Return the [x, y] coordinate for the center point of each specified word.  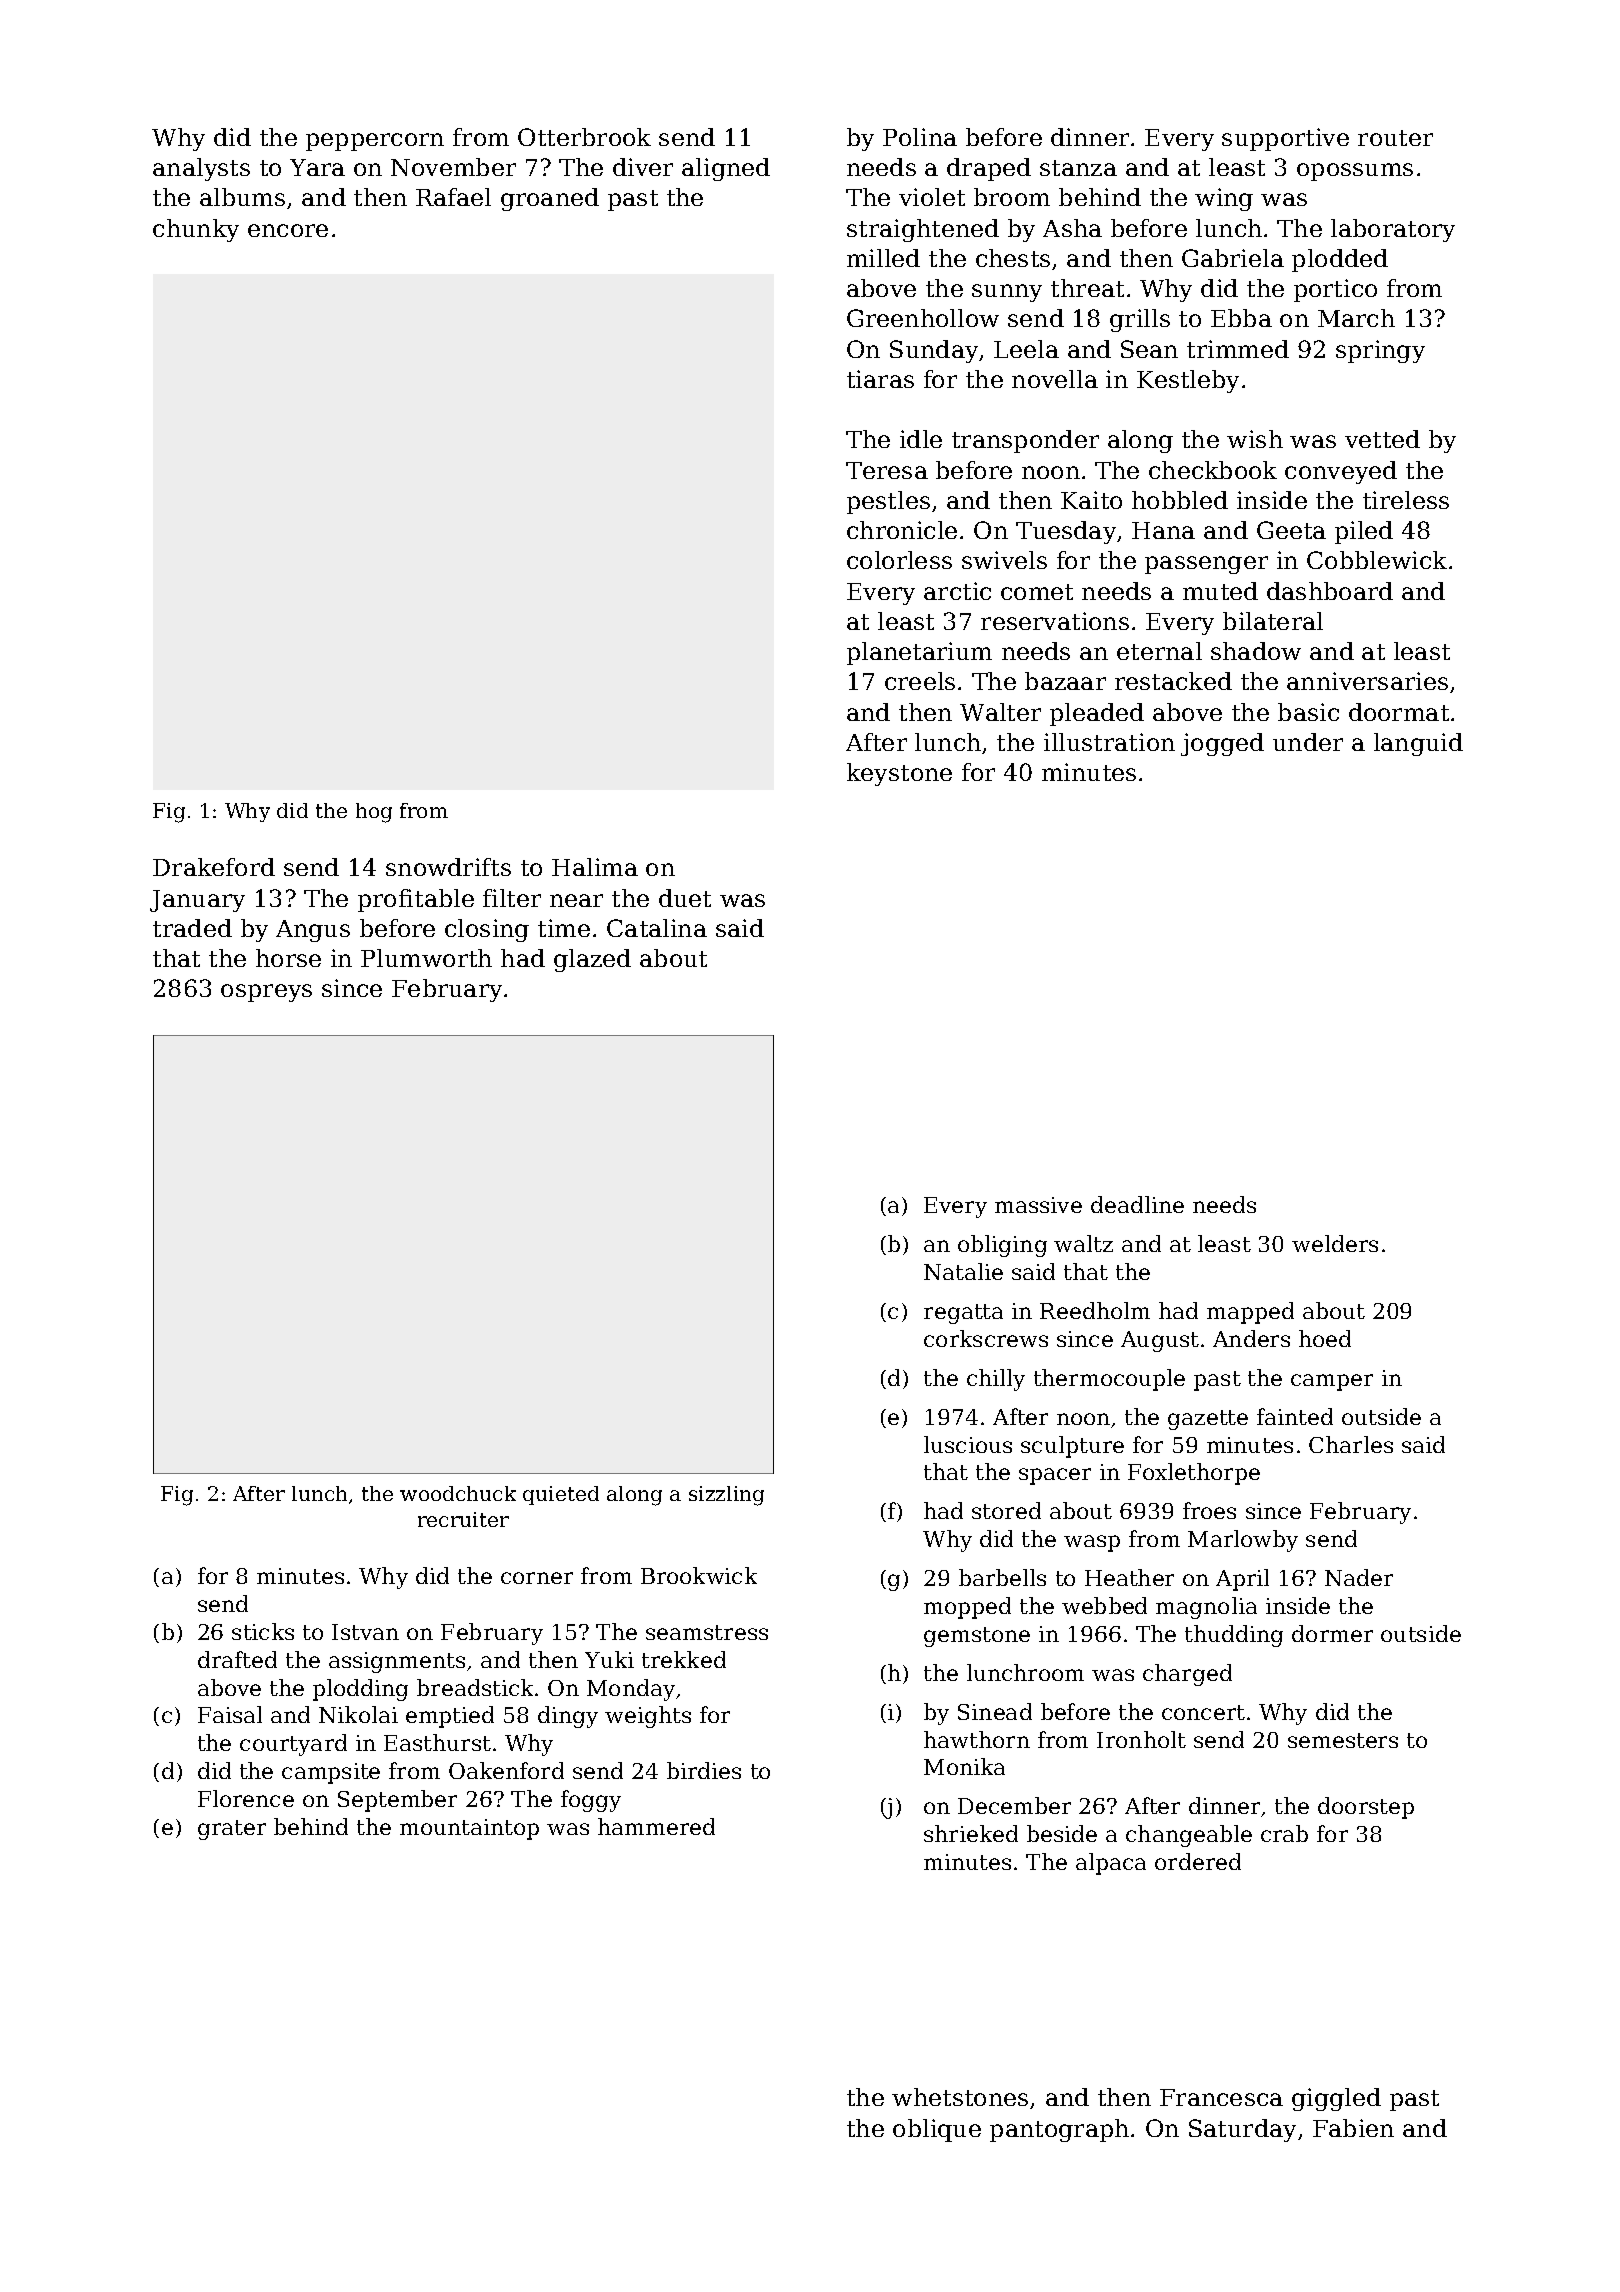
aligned [726, 169]
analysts [201, 169]
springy [1380, 351]
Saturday [1242, 2130]
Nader [1359, 1577]
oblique [937, 2130]
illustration [1109, 742]
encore [288, 230]
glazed [592, 960]
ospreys [266, 993]
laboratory [1393, 230]
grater [232, 1830]
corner [537, 1578]
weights [648, 1717]
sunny [1007, 293]
